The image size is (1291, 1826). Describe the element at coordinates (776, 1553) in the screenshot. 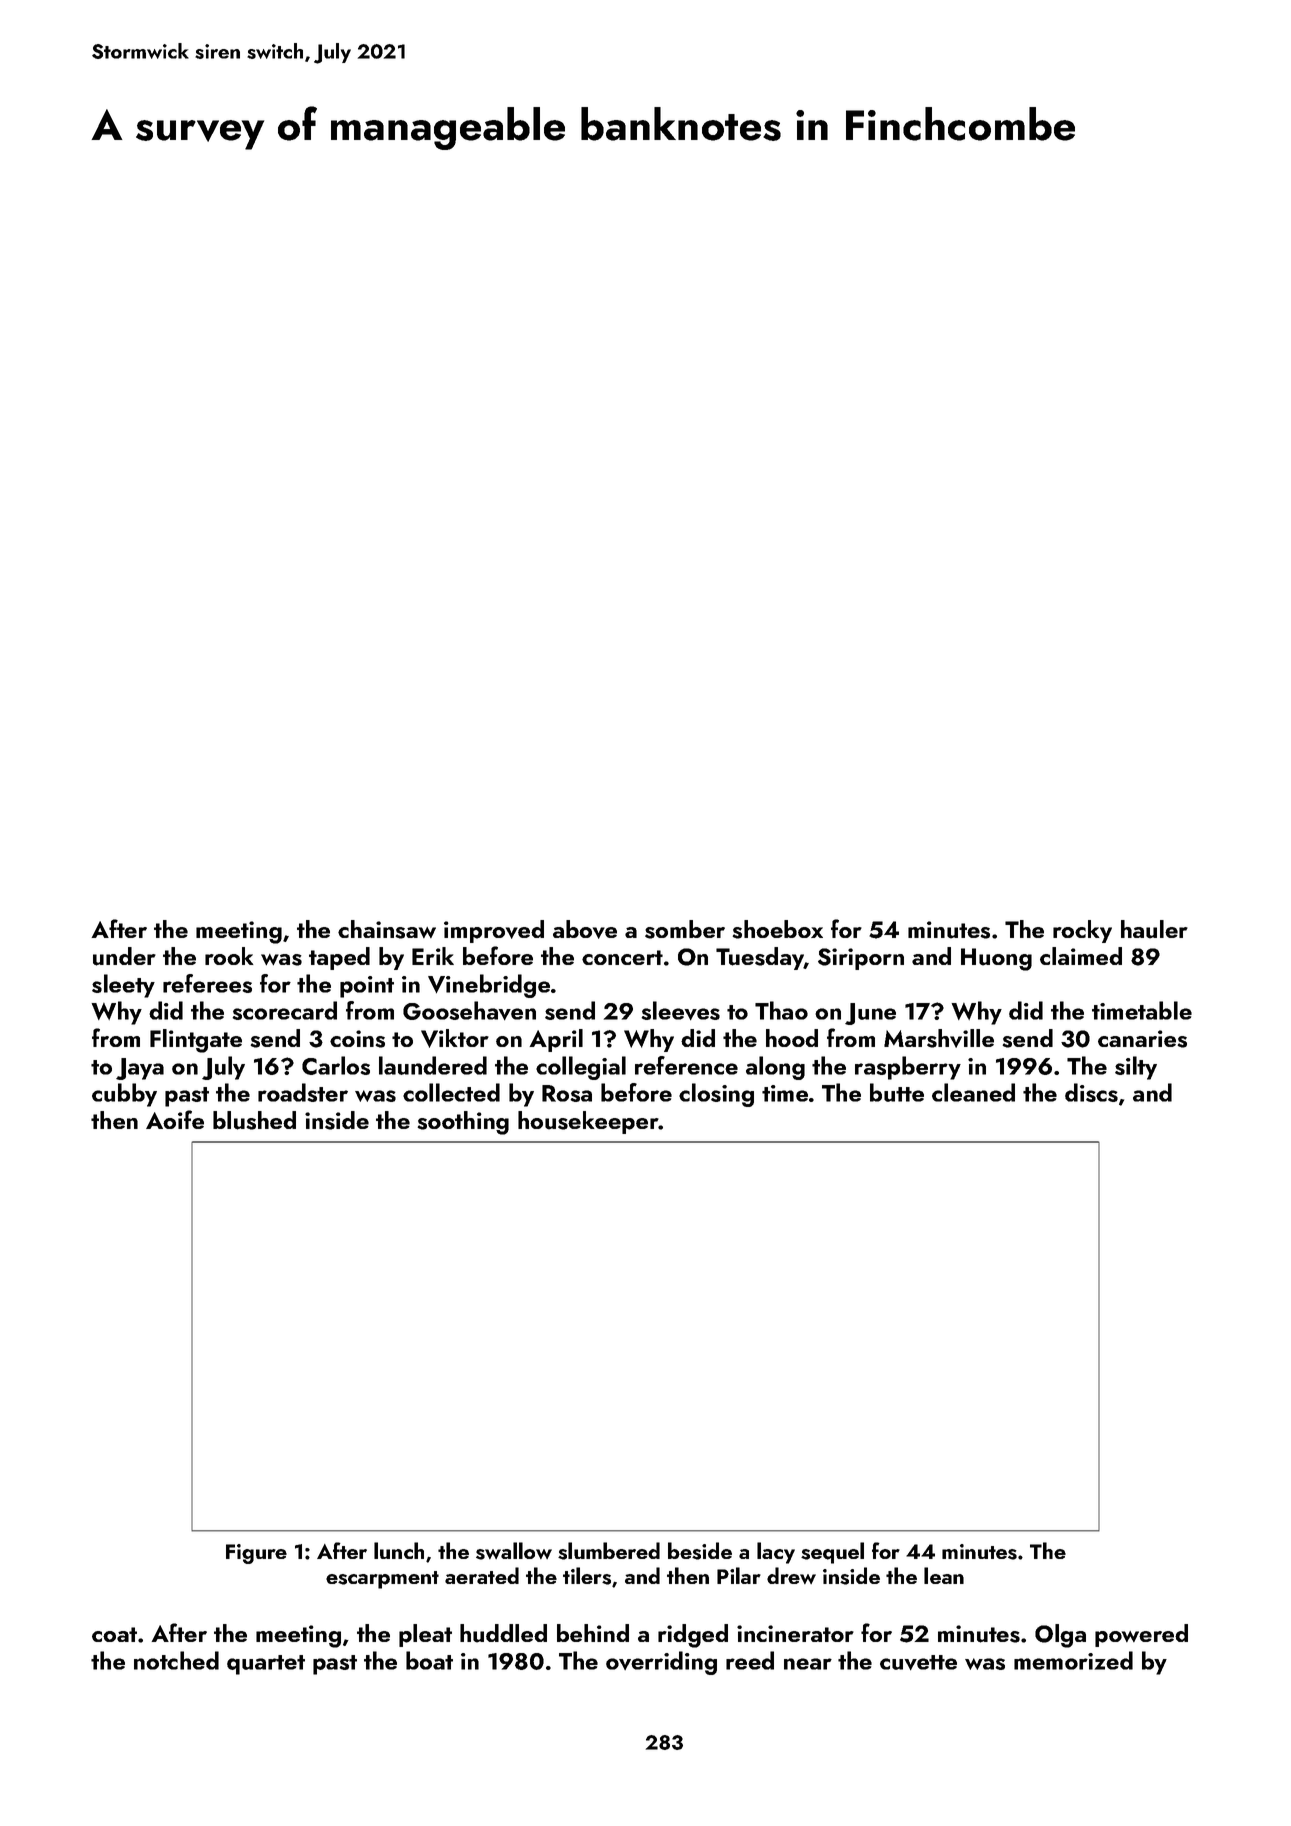

I see `lacy` at that location.
